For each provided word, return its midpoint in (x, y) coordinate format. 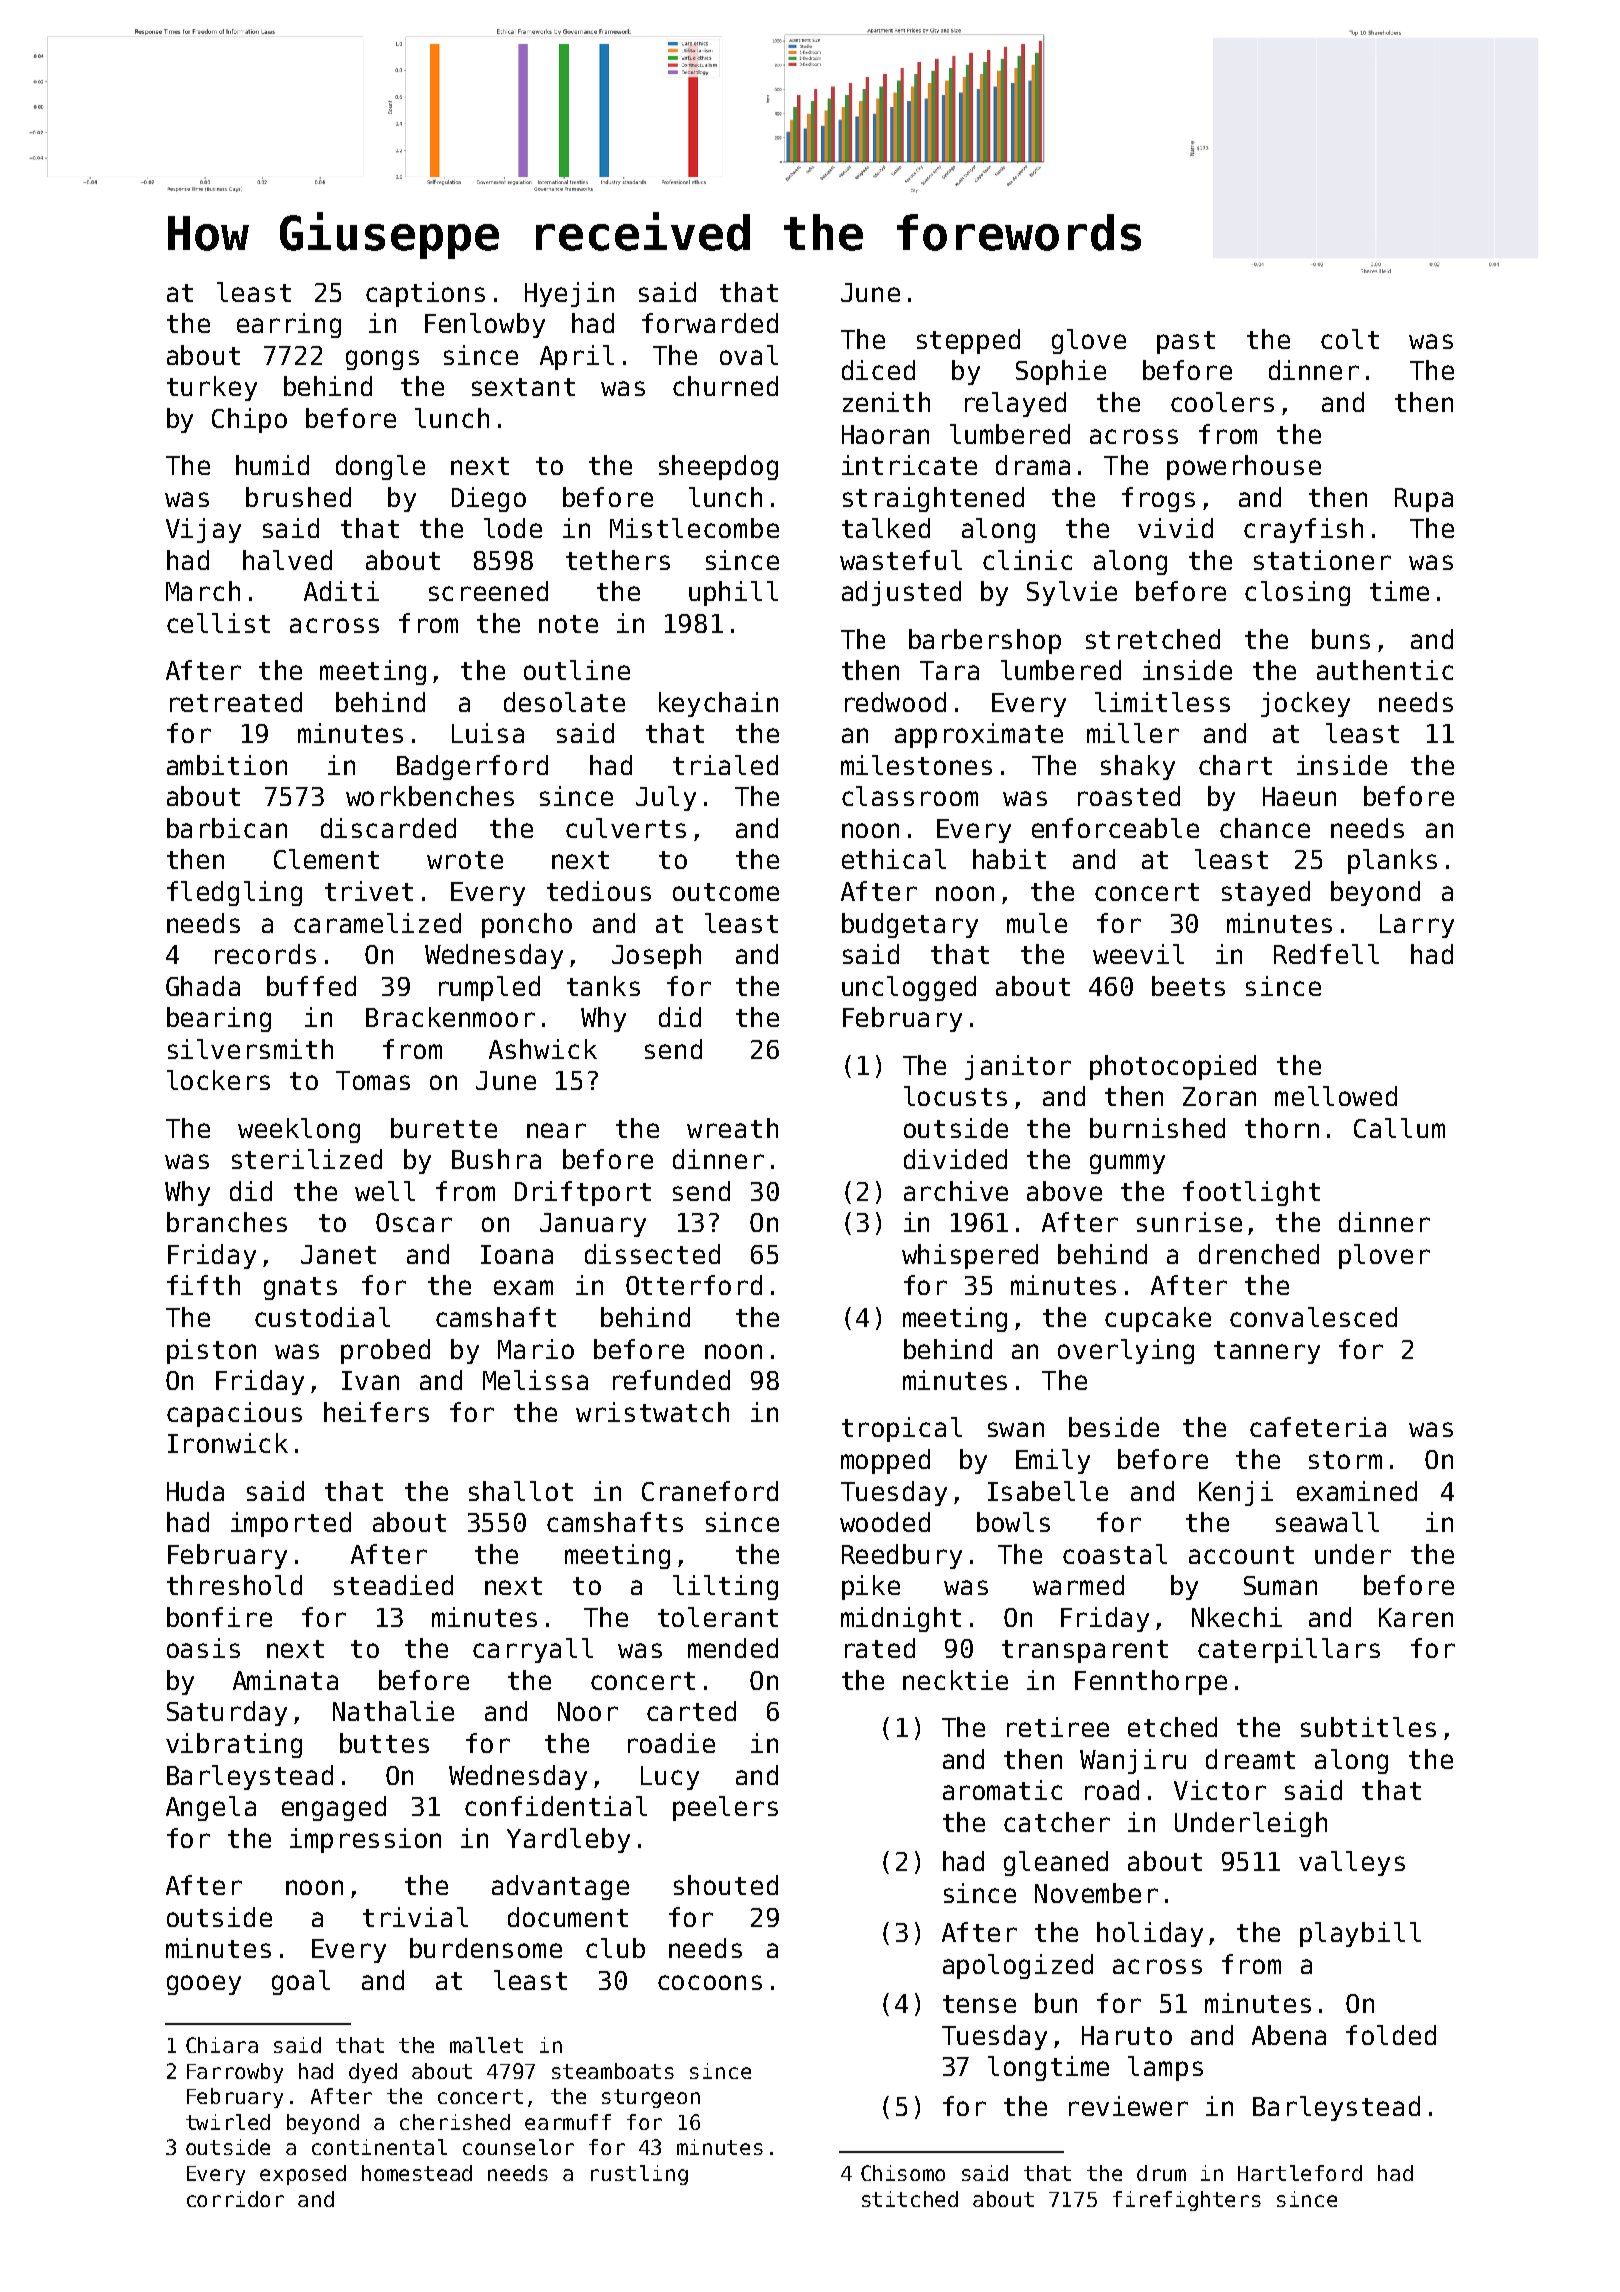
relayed (1015, 404)
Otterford (694, 1285)
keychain (718, 704)
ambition (227, 765)
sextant (523, 387)
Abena (1289, 2035)
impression (365, 1840)
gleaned (1056, 1863)
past (1186, 342)
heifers (376, 1412)
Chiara (222, 2045)
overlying (1126, 1351)
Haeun (1299, 796)
